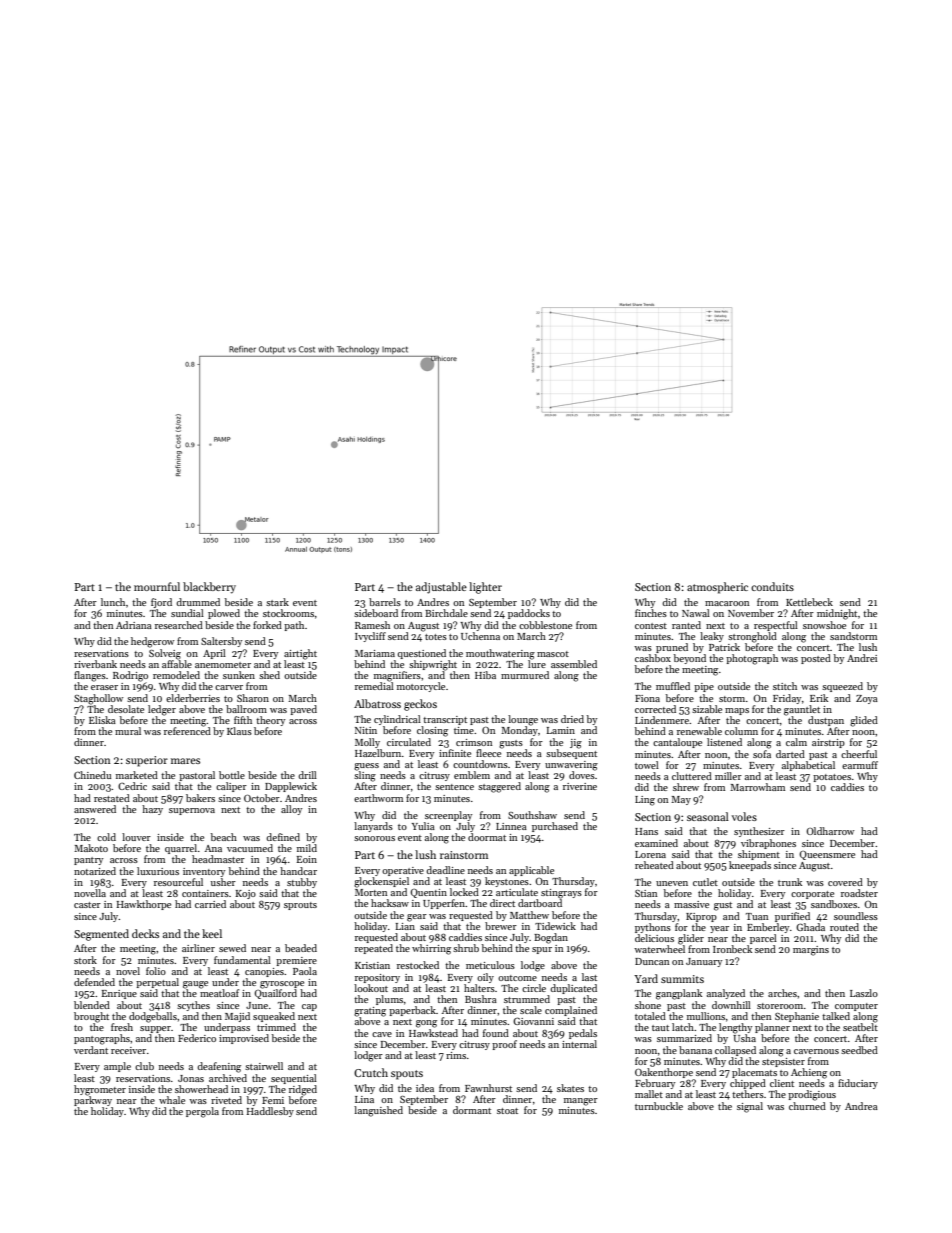  What do you see at coordinates (378, 753) in the image?
I see `Hazelburn` at bounding box center [378, 753].
